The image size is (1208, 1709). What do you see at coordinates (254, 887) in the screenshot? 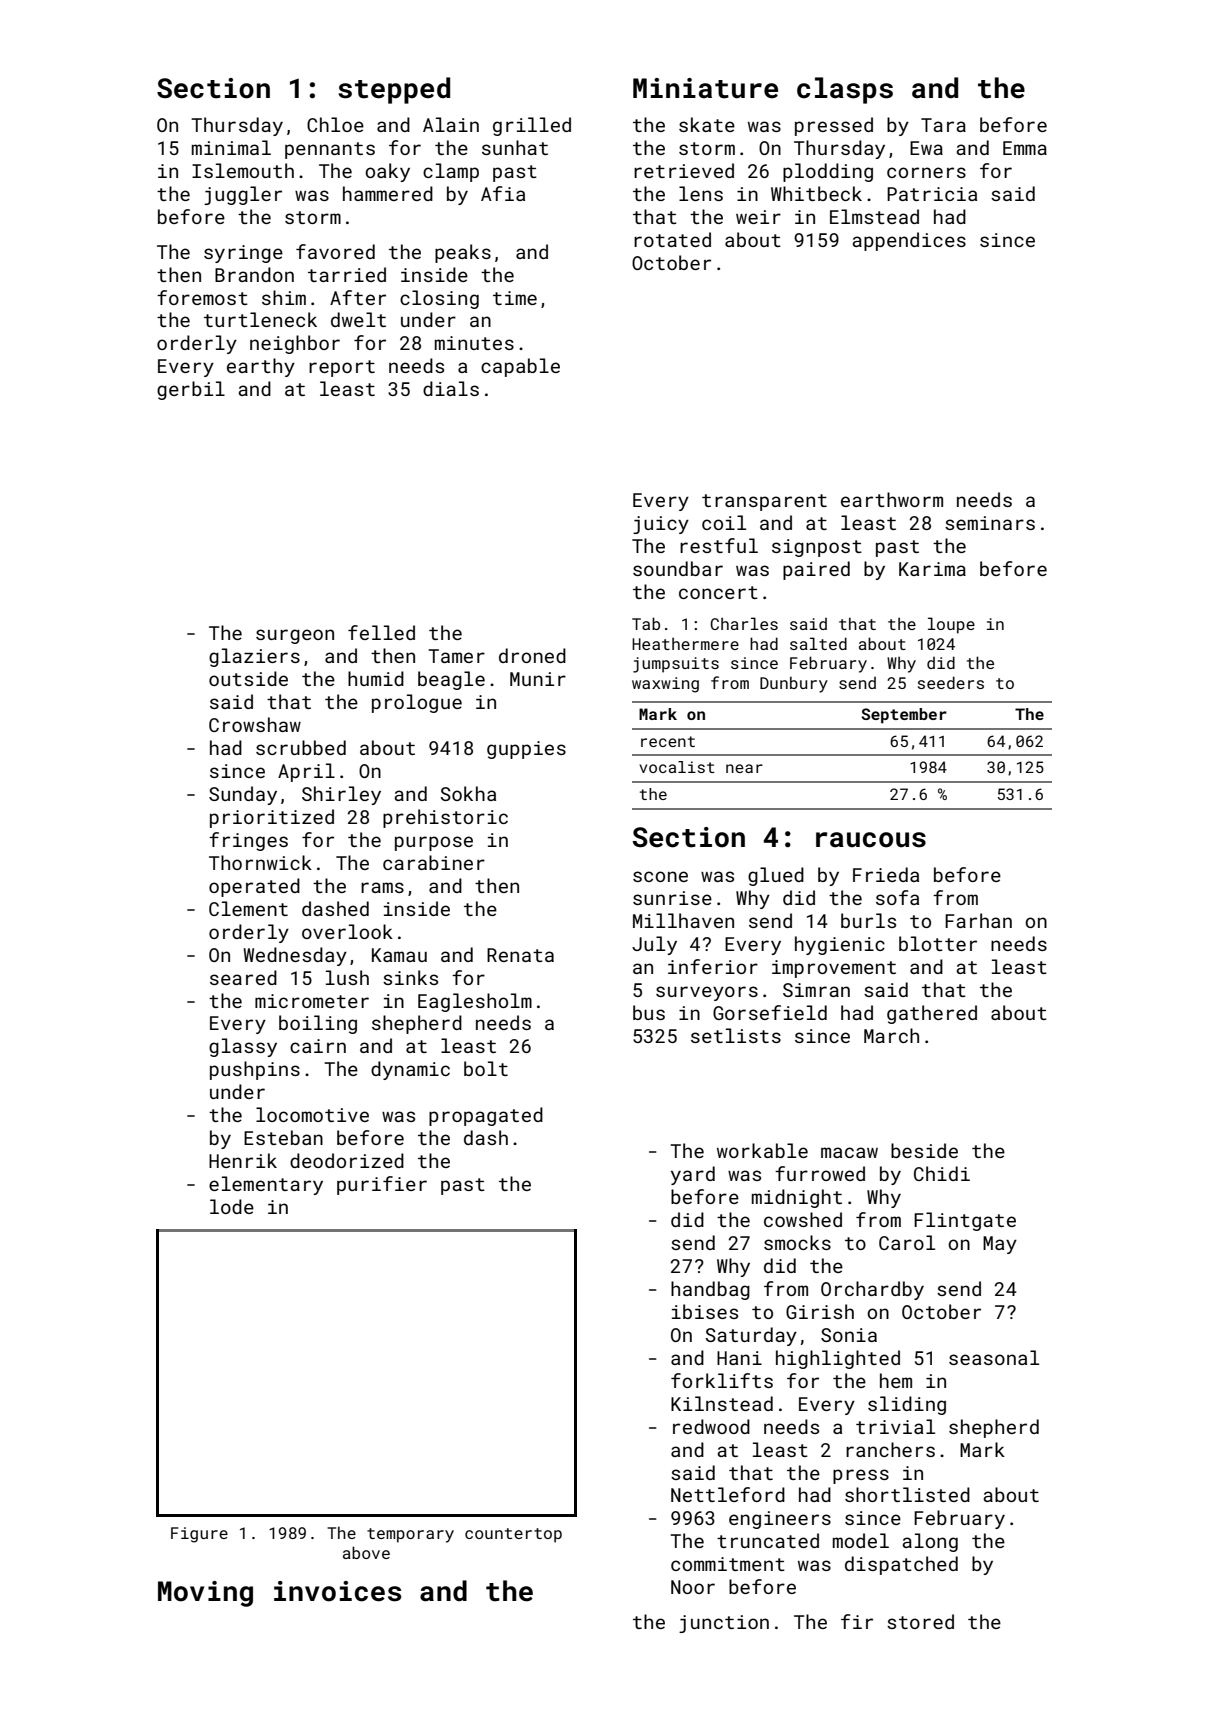
I see `operated` at bounding box center [254, 887].
